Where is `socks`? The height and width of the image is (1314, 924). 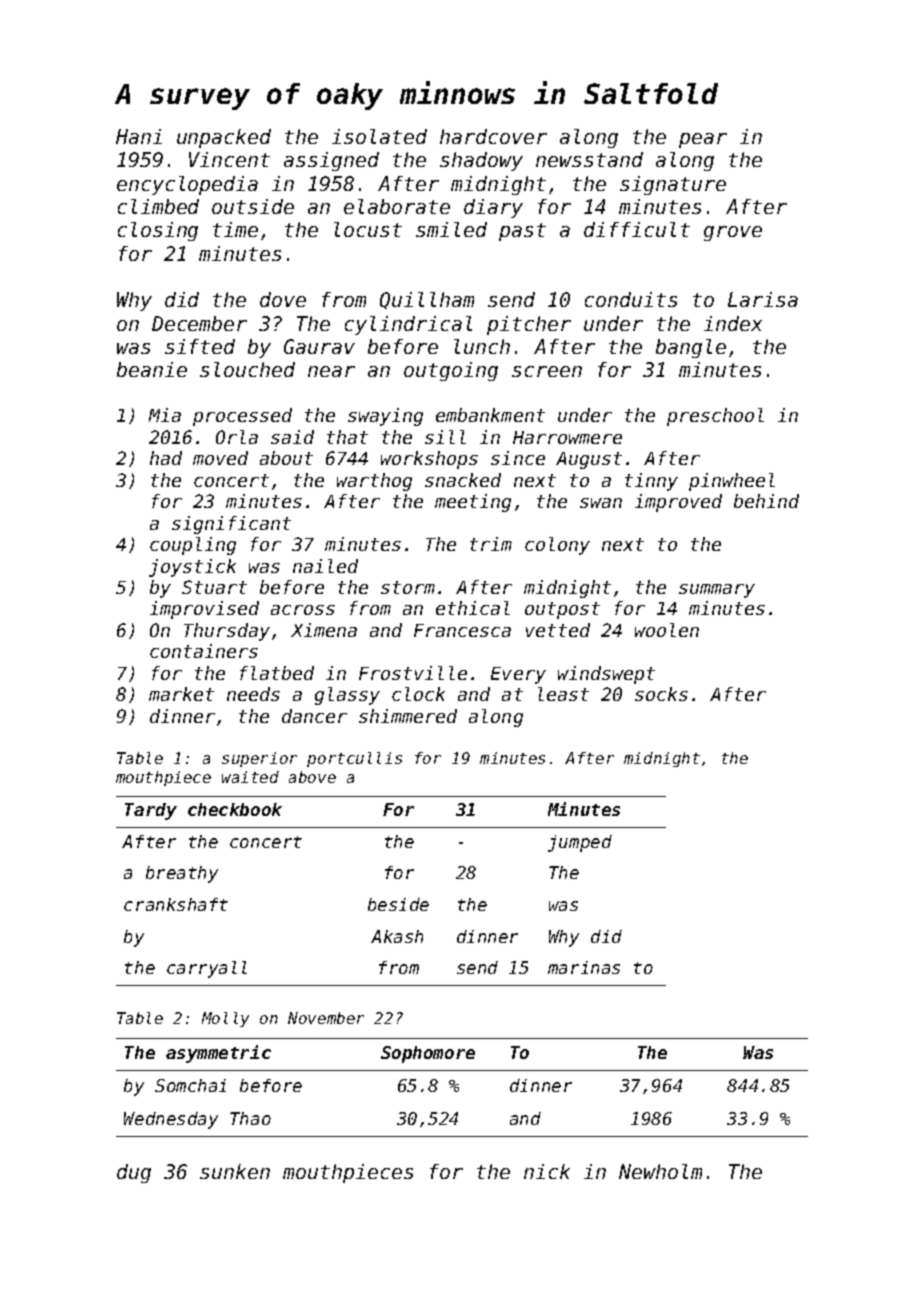
socks is located at coordinates (661, 694).
